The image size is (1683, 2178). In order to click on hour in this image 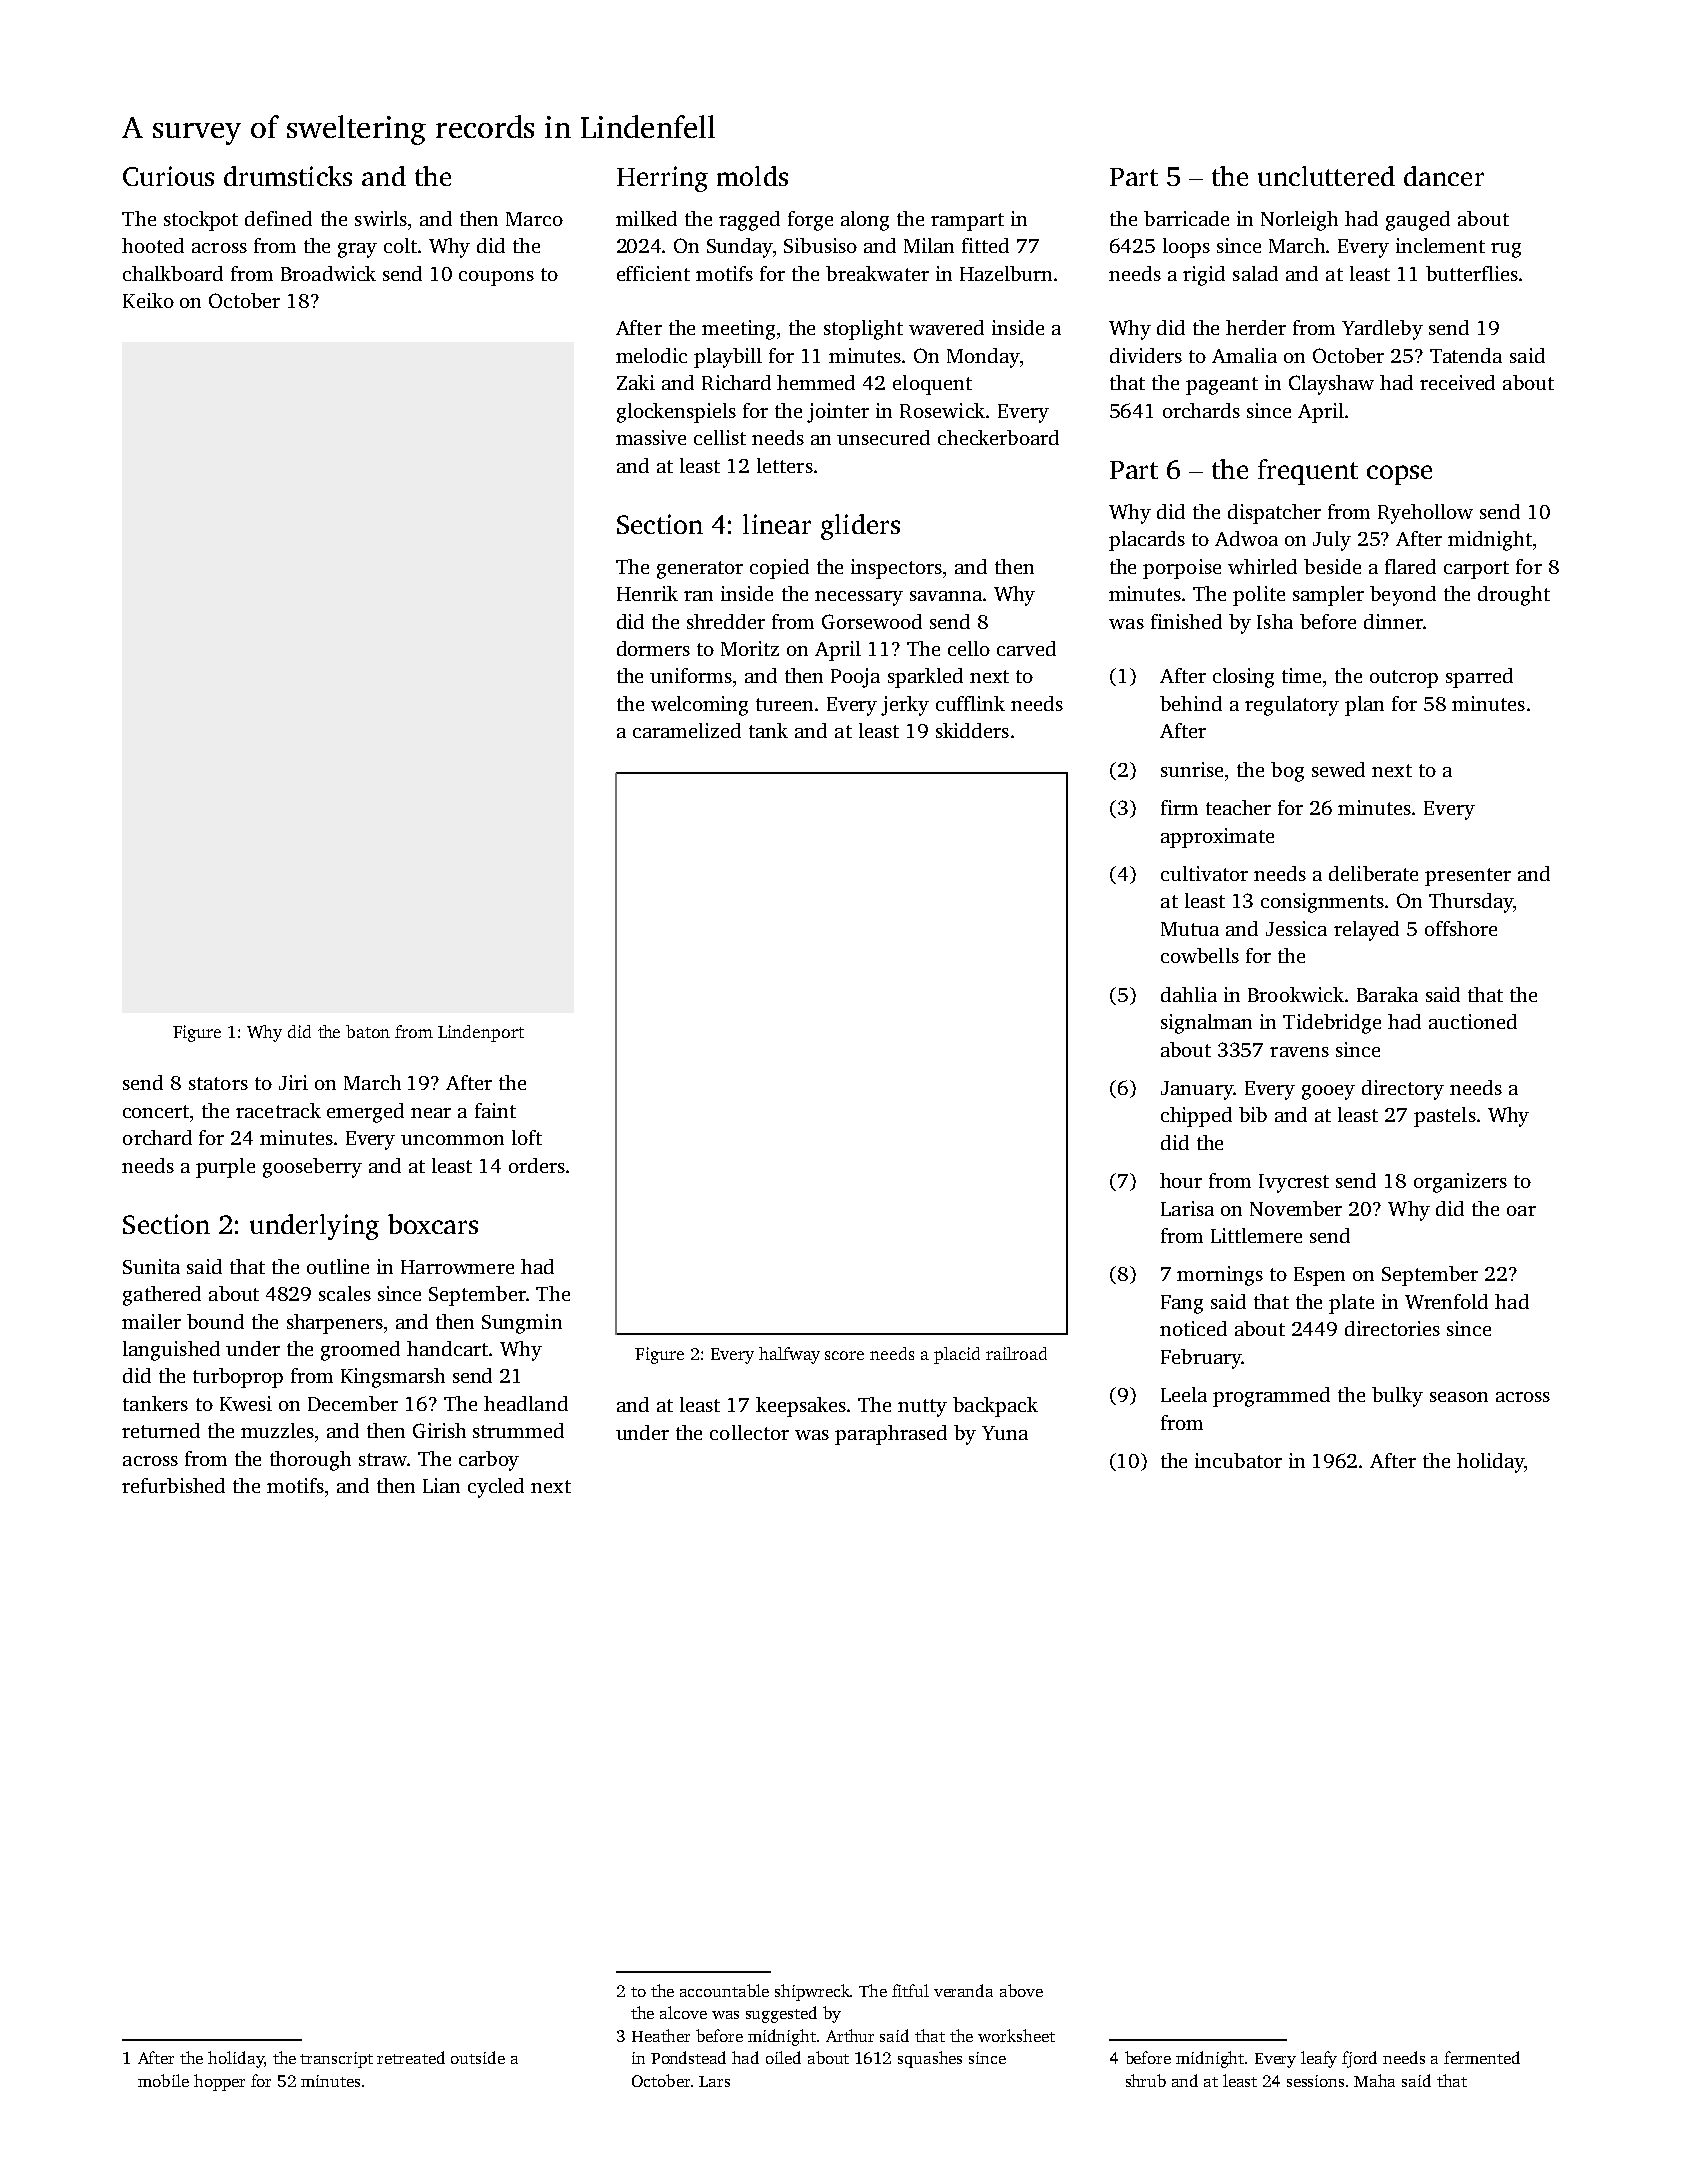, I will do `click(1181, 1180)`.
